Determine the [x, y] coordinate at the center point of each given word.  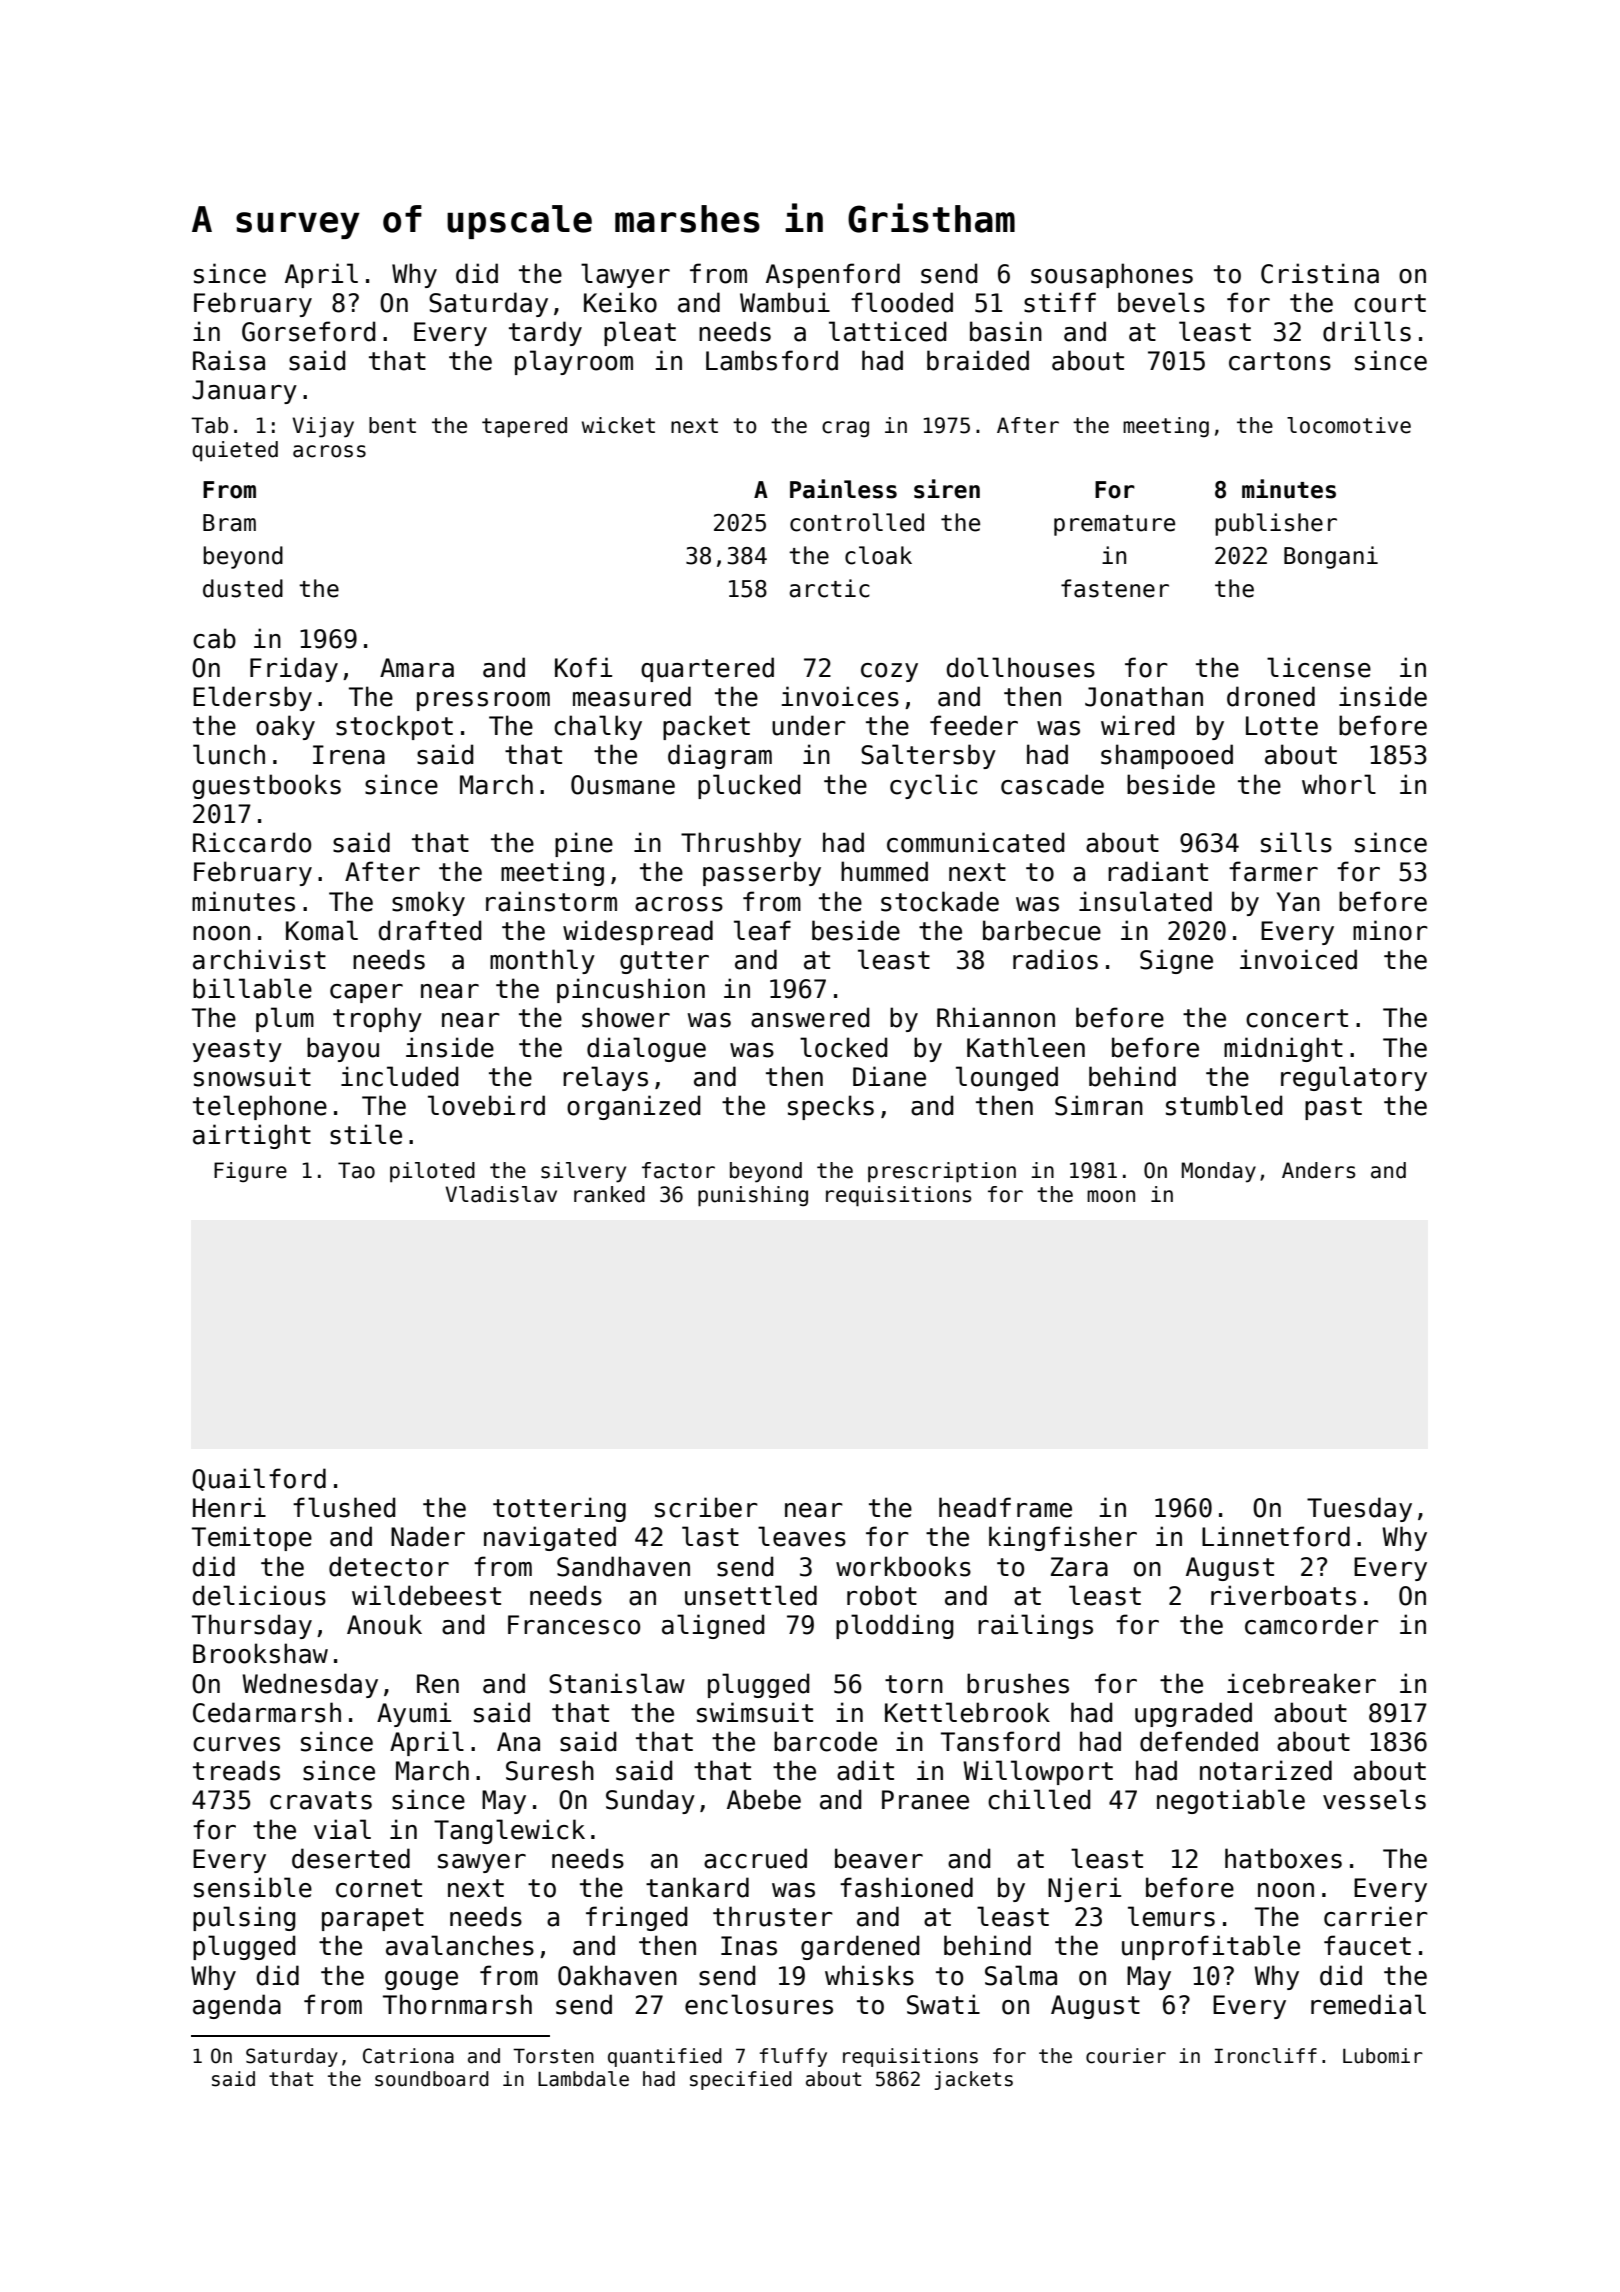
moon [1111, 1196]
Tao [356, 1170]
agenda [237, 2006]
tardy [545, 333]
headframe [1005, 1507]
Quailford [259, 1479]
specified [741, 2080]
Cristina [1320, 273]
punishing [753, 1196]
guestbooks [267, 786]
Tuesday [1359, 1509]
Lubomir [1383, 2056]
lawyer [625, 275]
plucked [749, 786]
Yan [1298, 902]
